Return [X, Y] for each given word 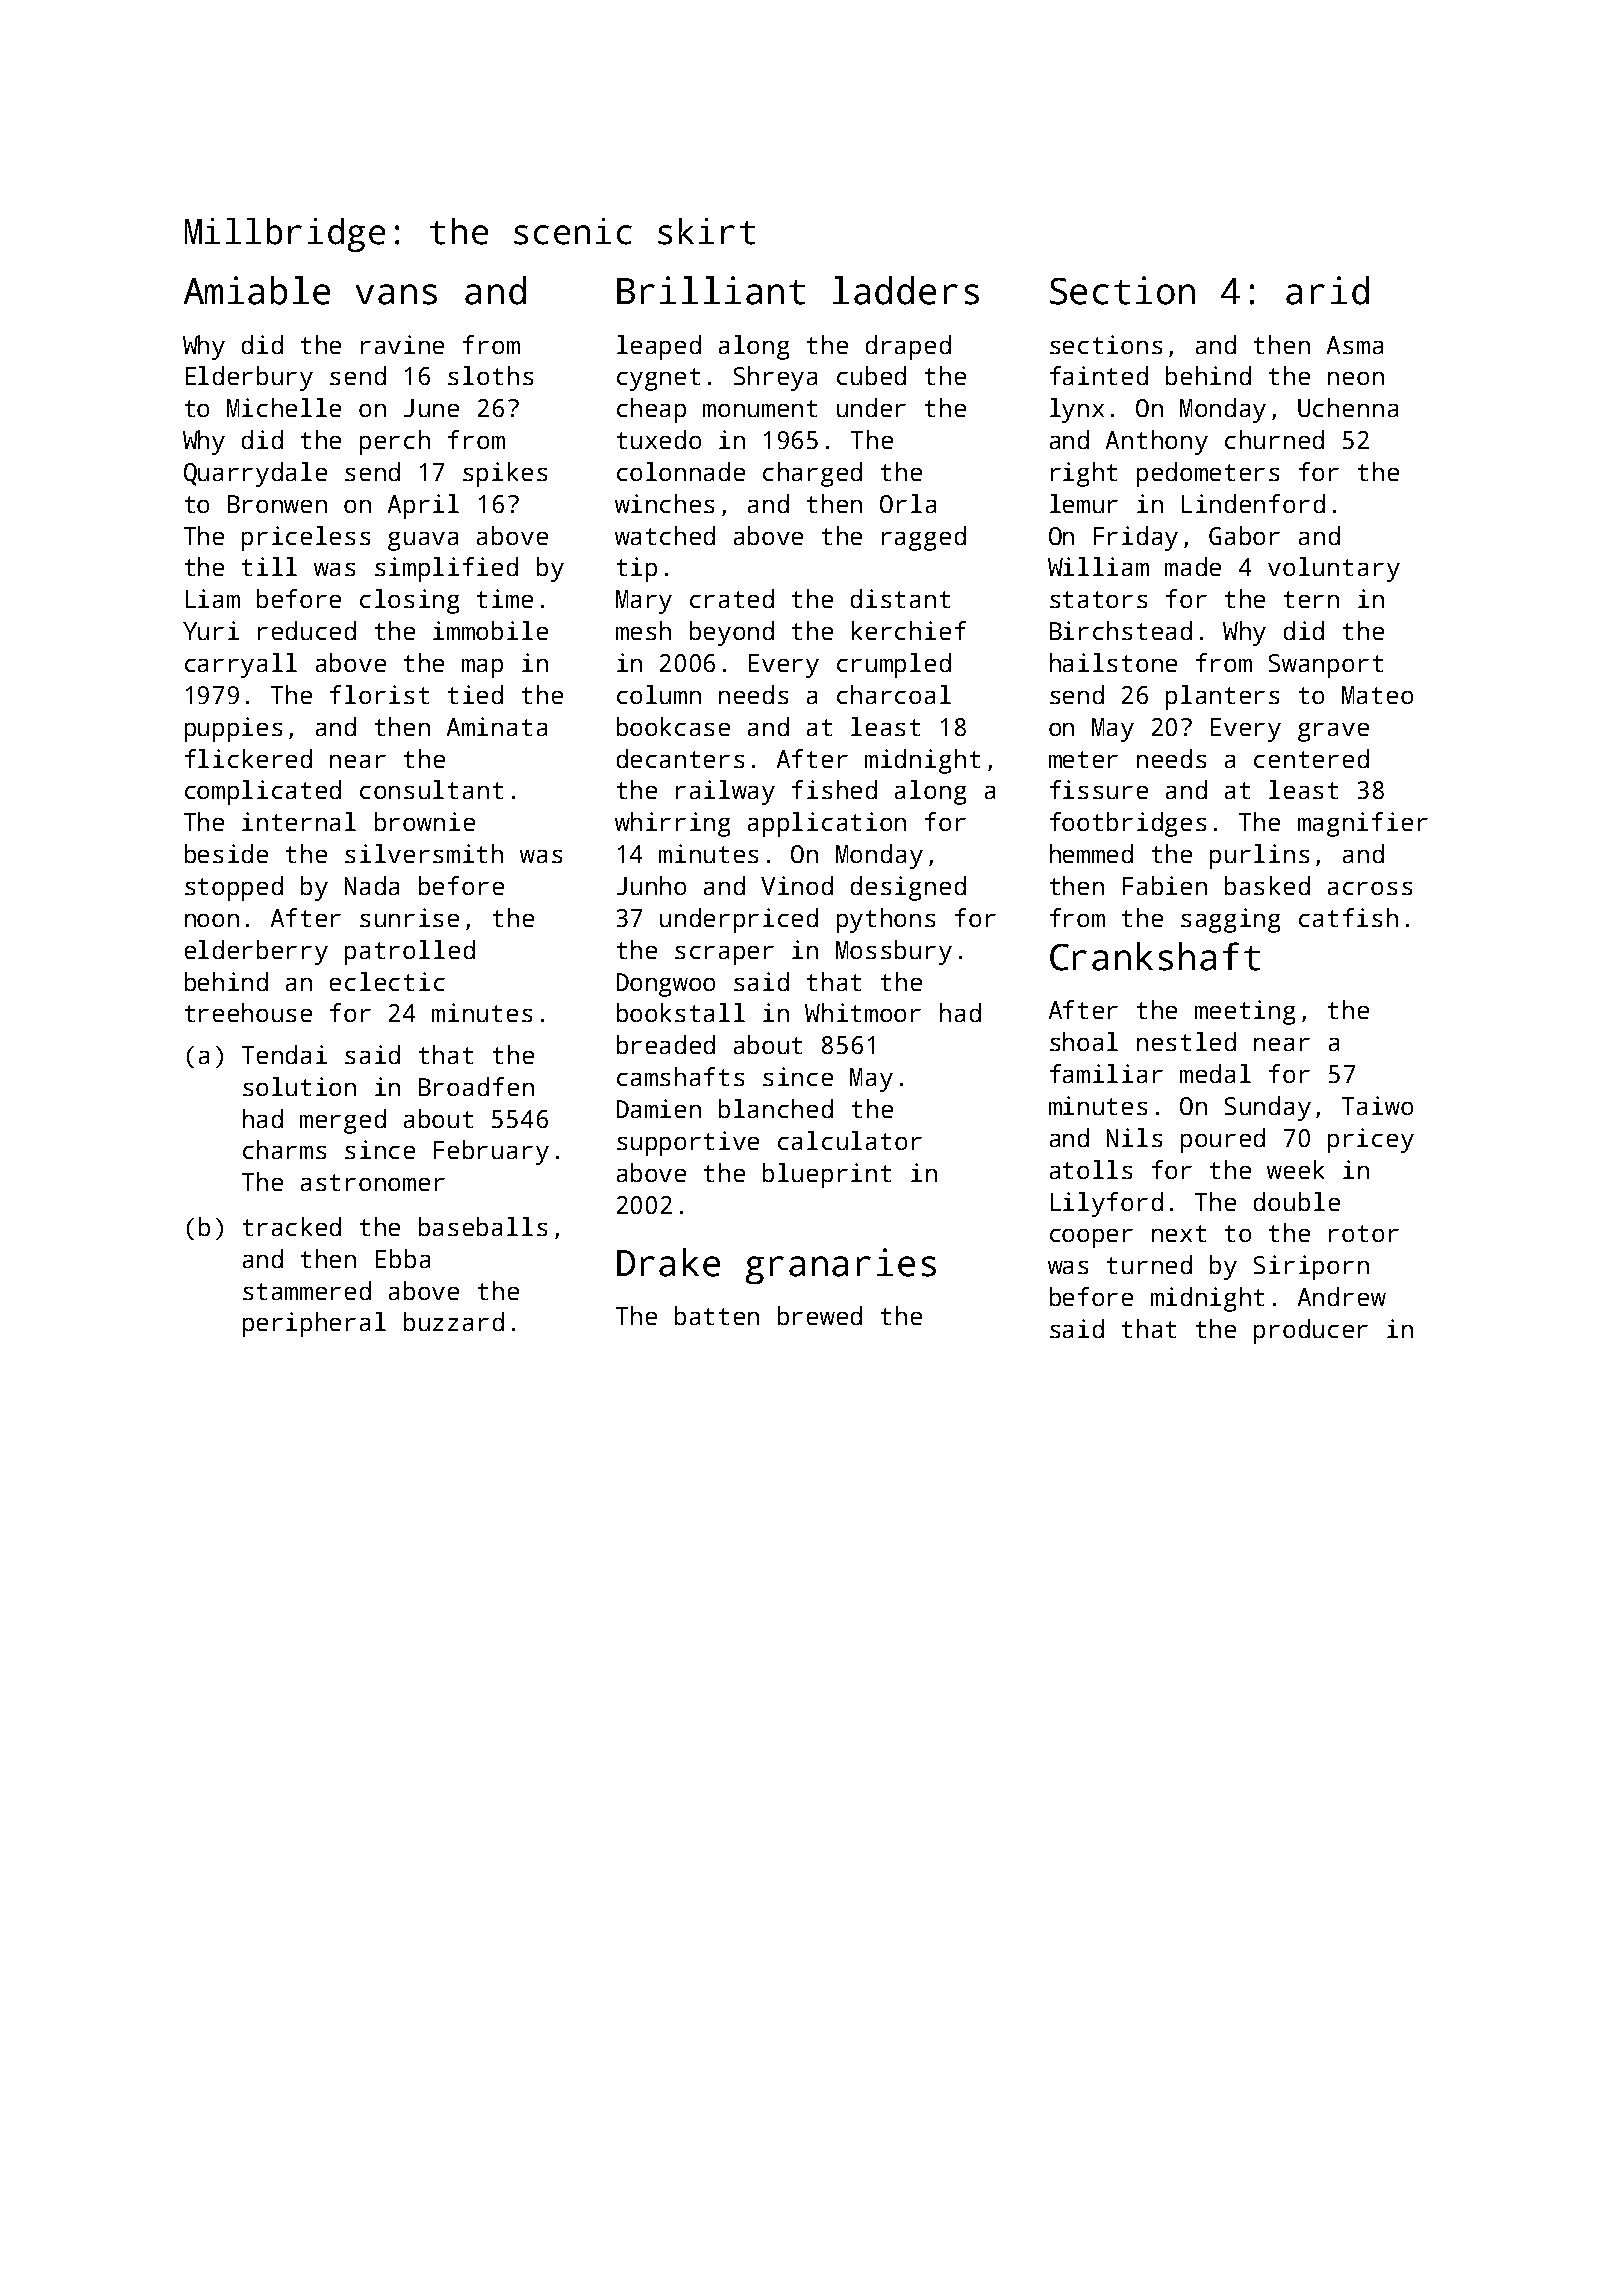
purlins [1259, 856]
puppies [233, 729]
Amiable [257, 290]
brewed [820, 1315]
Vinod [797, 885]
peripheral [314, 1324]
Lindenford [1253, 503]
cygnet [658, 379]
